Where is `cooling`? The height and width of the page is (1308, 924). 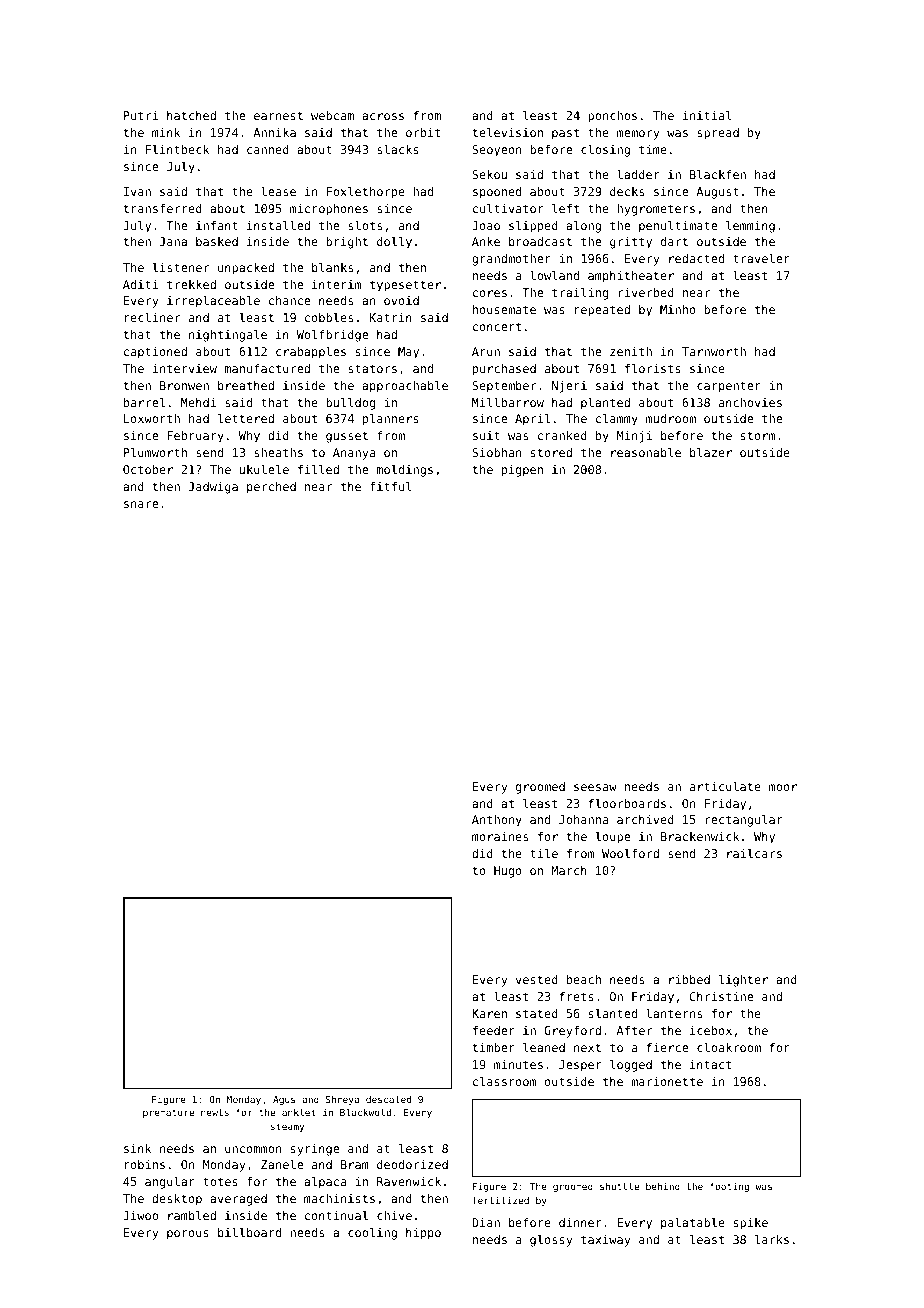 cooling is located at coordinates (372, 1234).
